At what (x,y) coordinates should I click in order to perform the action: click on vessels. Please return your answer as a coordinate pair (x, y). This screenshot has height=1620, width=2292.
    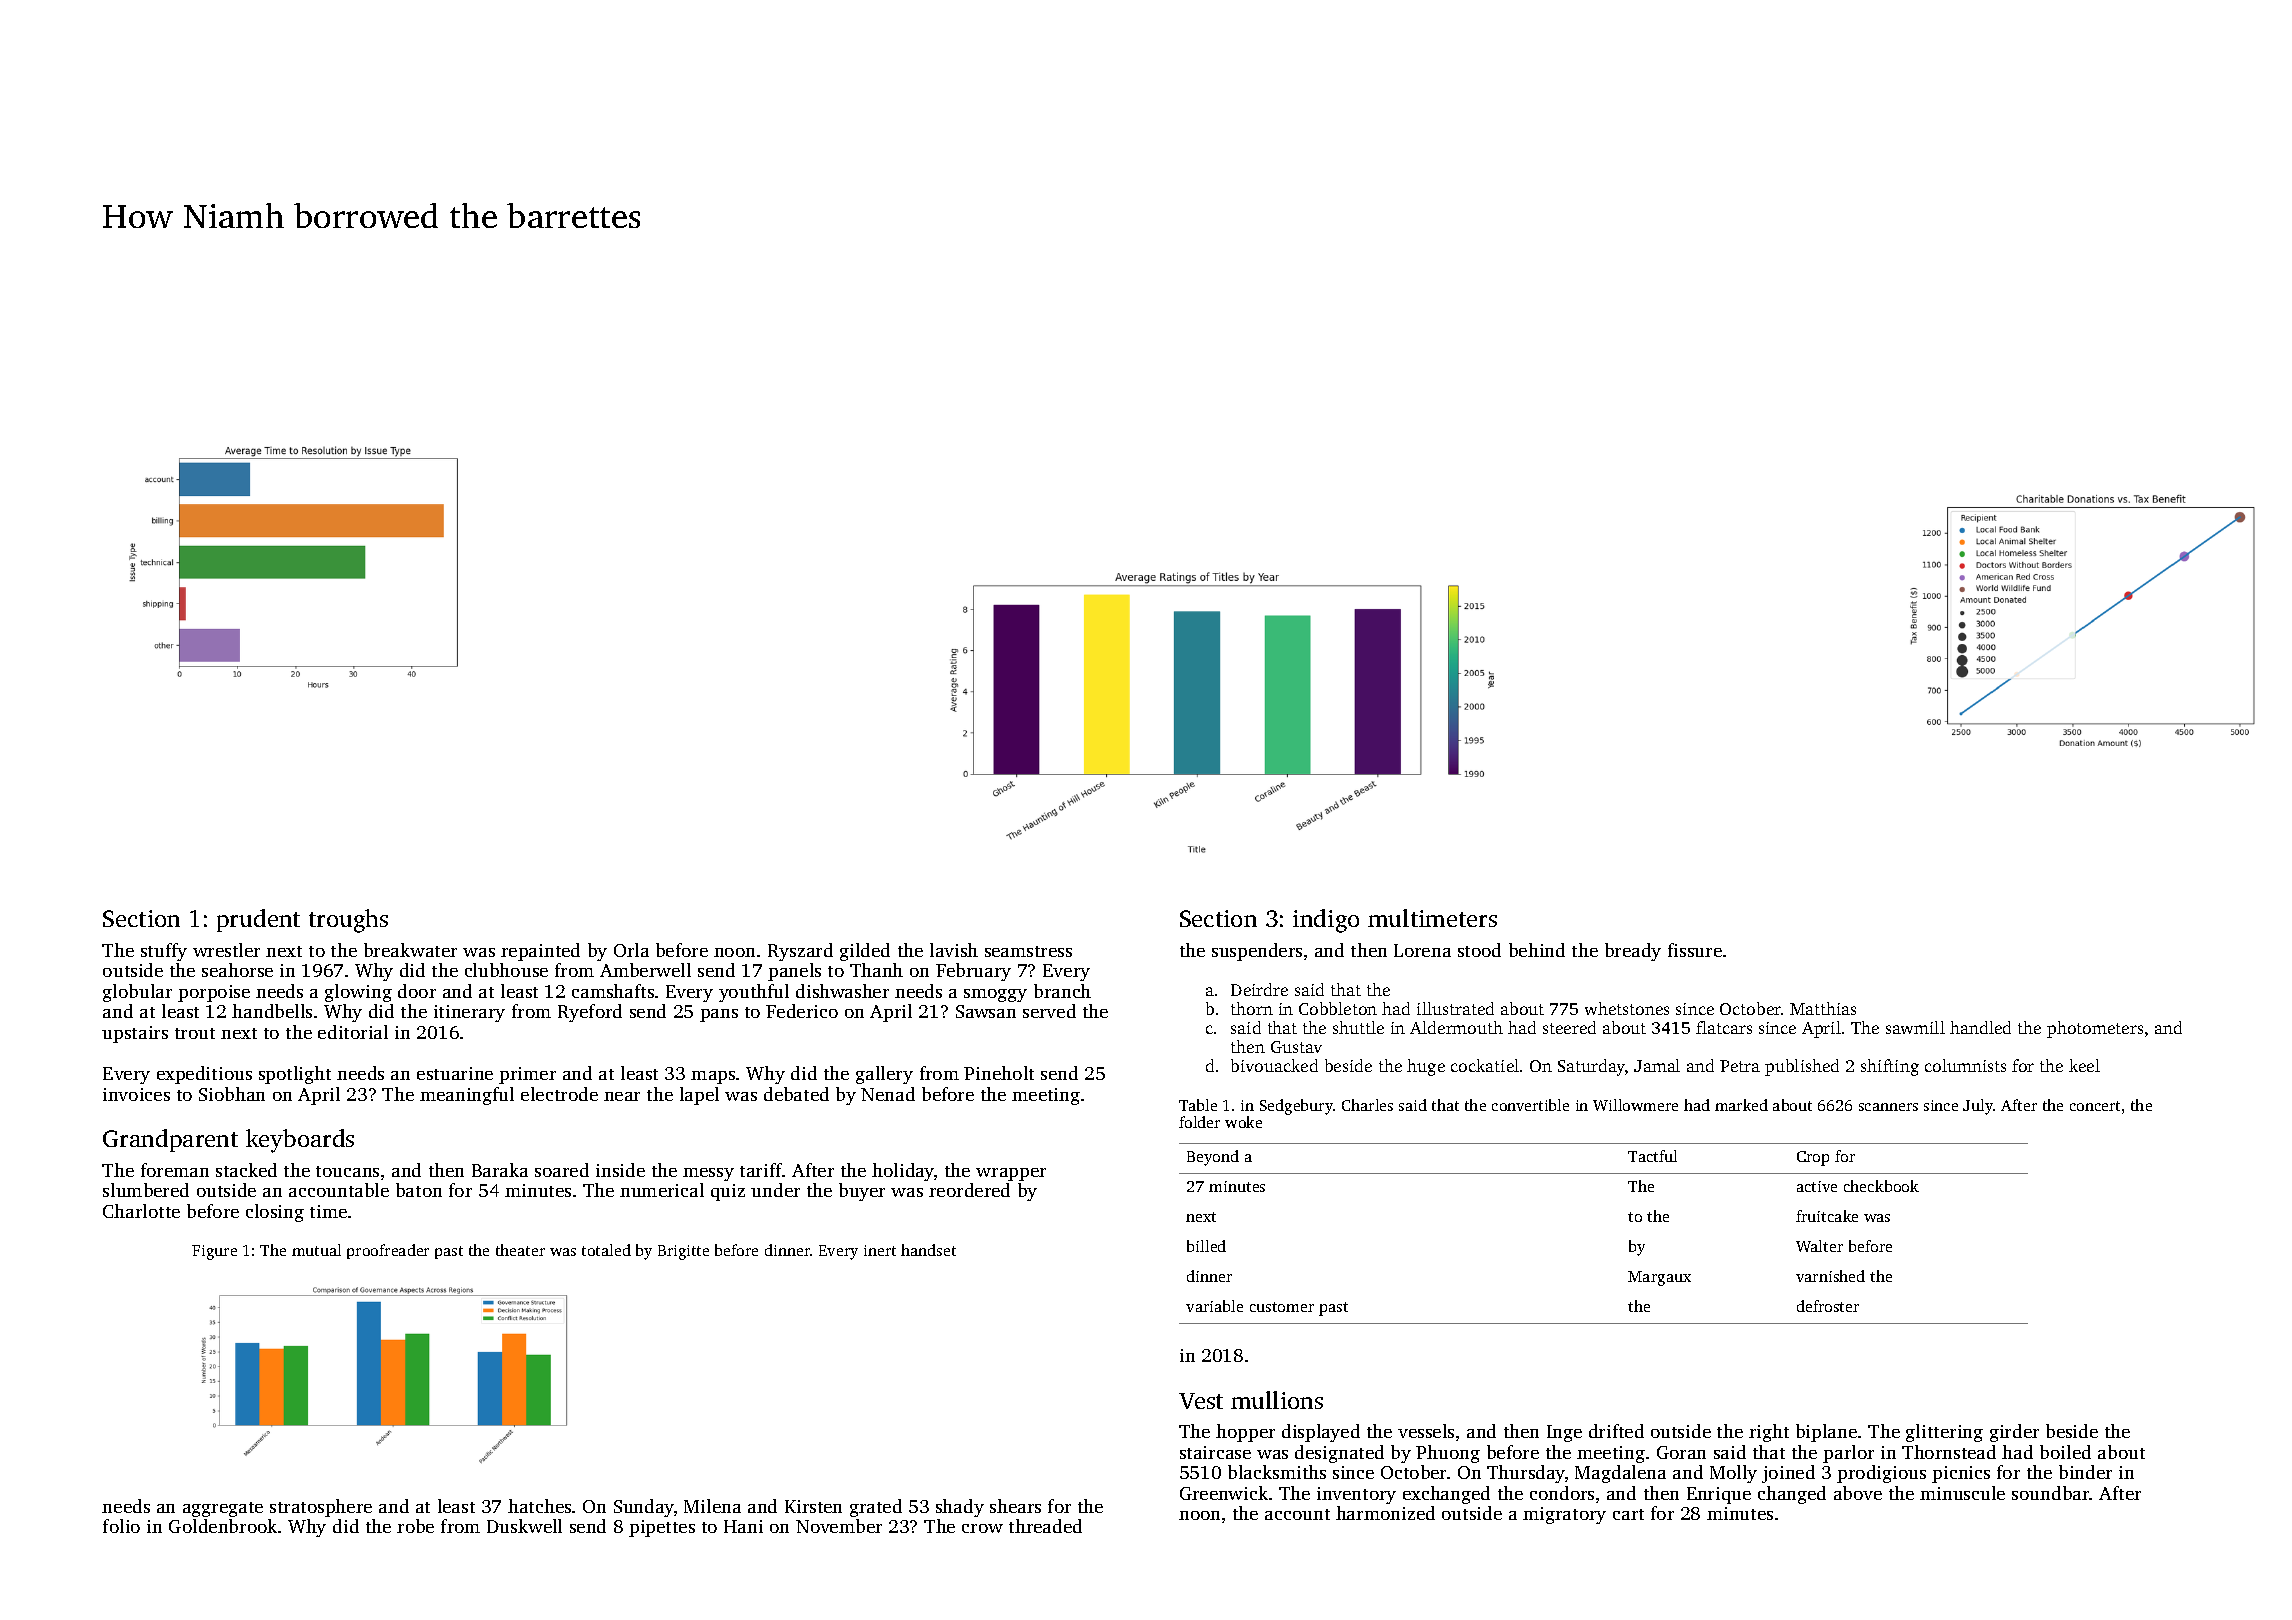
    Looking at the image, I should click on (1426, 1431).
